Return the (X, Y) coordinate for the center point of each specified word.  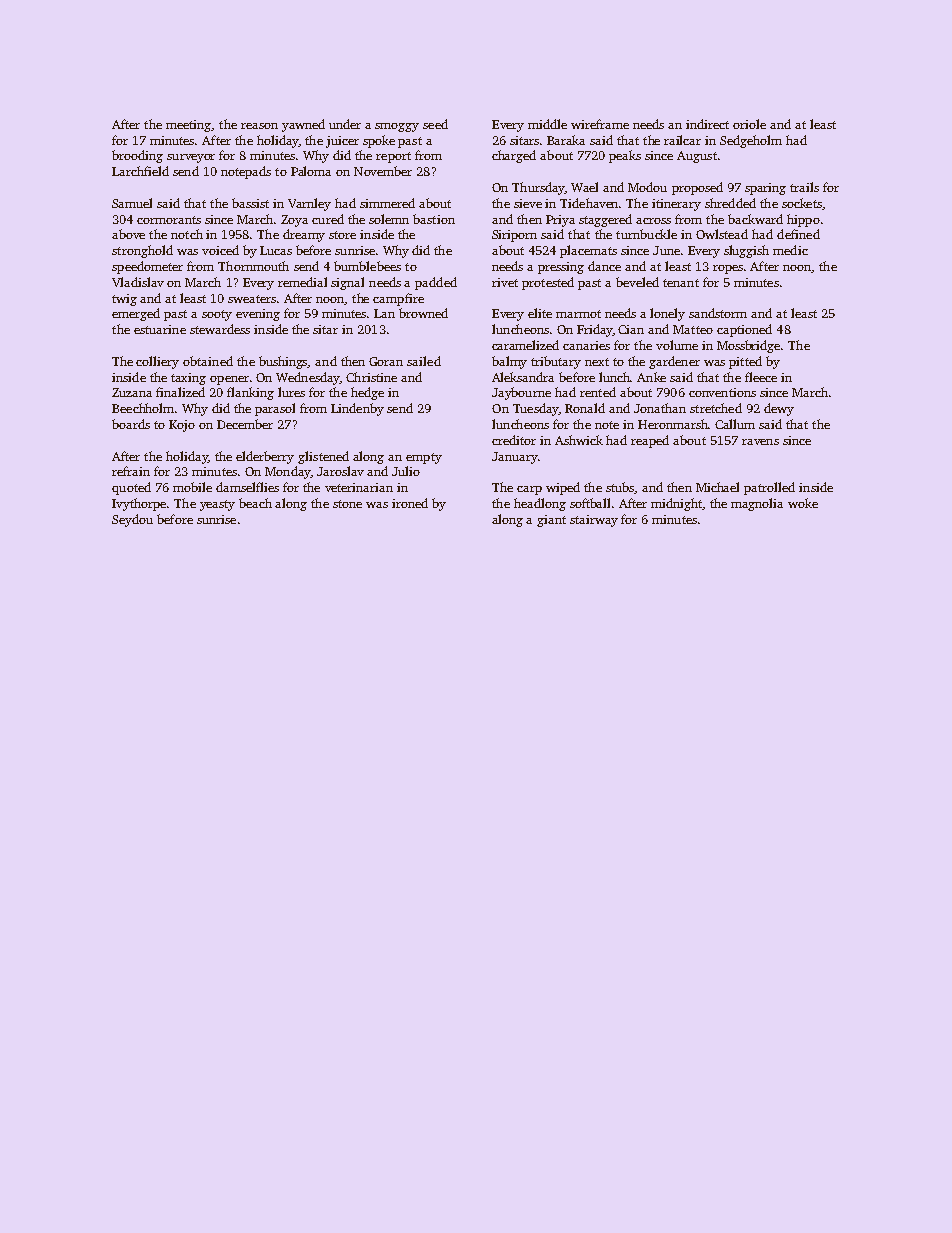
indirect (707, 124)
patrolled (769, 488)
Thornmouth (253, 266)
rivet (505, 282)
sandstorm (718, 313)
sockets (802, 203)
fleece (761, 377)
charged (514, 156)
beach (255, 503)
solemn (389, 219)
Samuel (132, 203)
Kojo (182, 426)
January (515, 458)
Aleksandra (523, 377)
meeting (189, 126)
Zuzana (132, 392)
